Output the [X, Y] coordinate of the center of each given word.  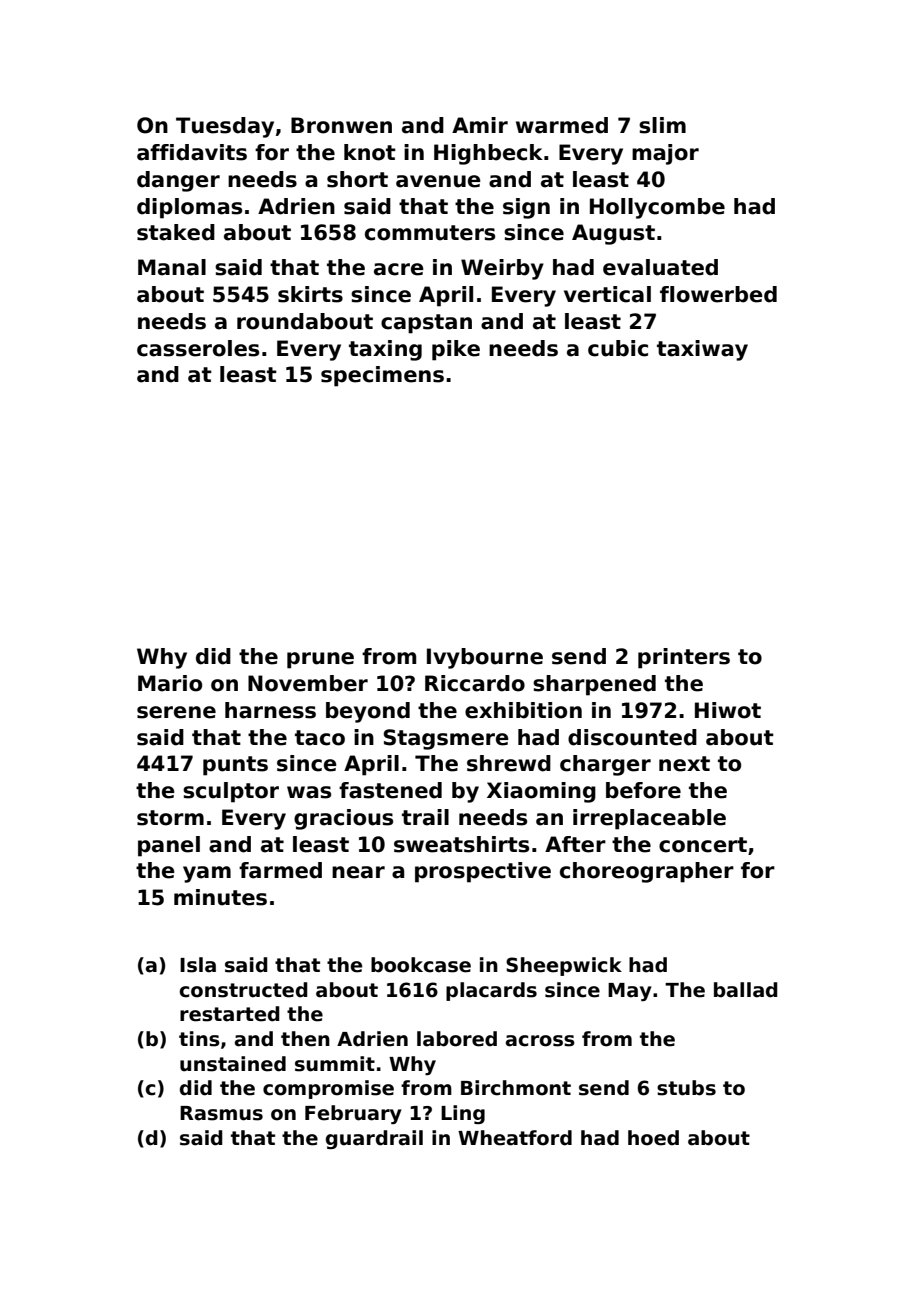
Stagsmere [446, 739]
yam [207, 874]
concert [703, 845]
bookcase [421, 965]
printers [684, 658]
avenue [438, 181]
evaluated [660, 267]
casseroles [198, 348]
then [305, 1039]
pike [456, 350]
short [357, 179]
